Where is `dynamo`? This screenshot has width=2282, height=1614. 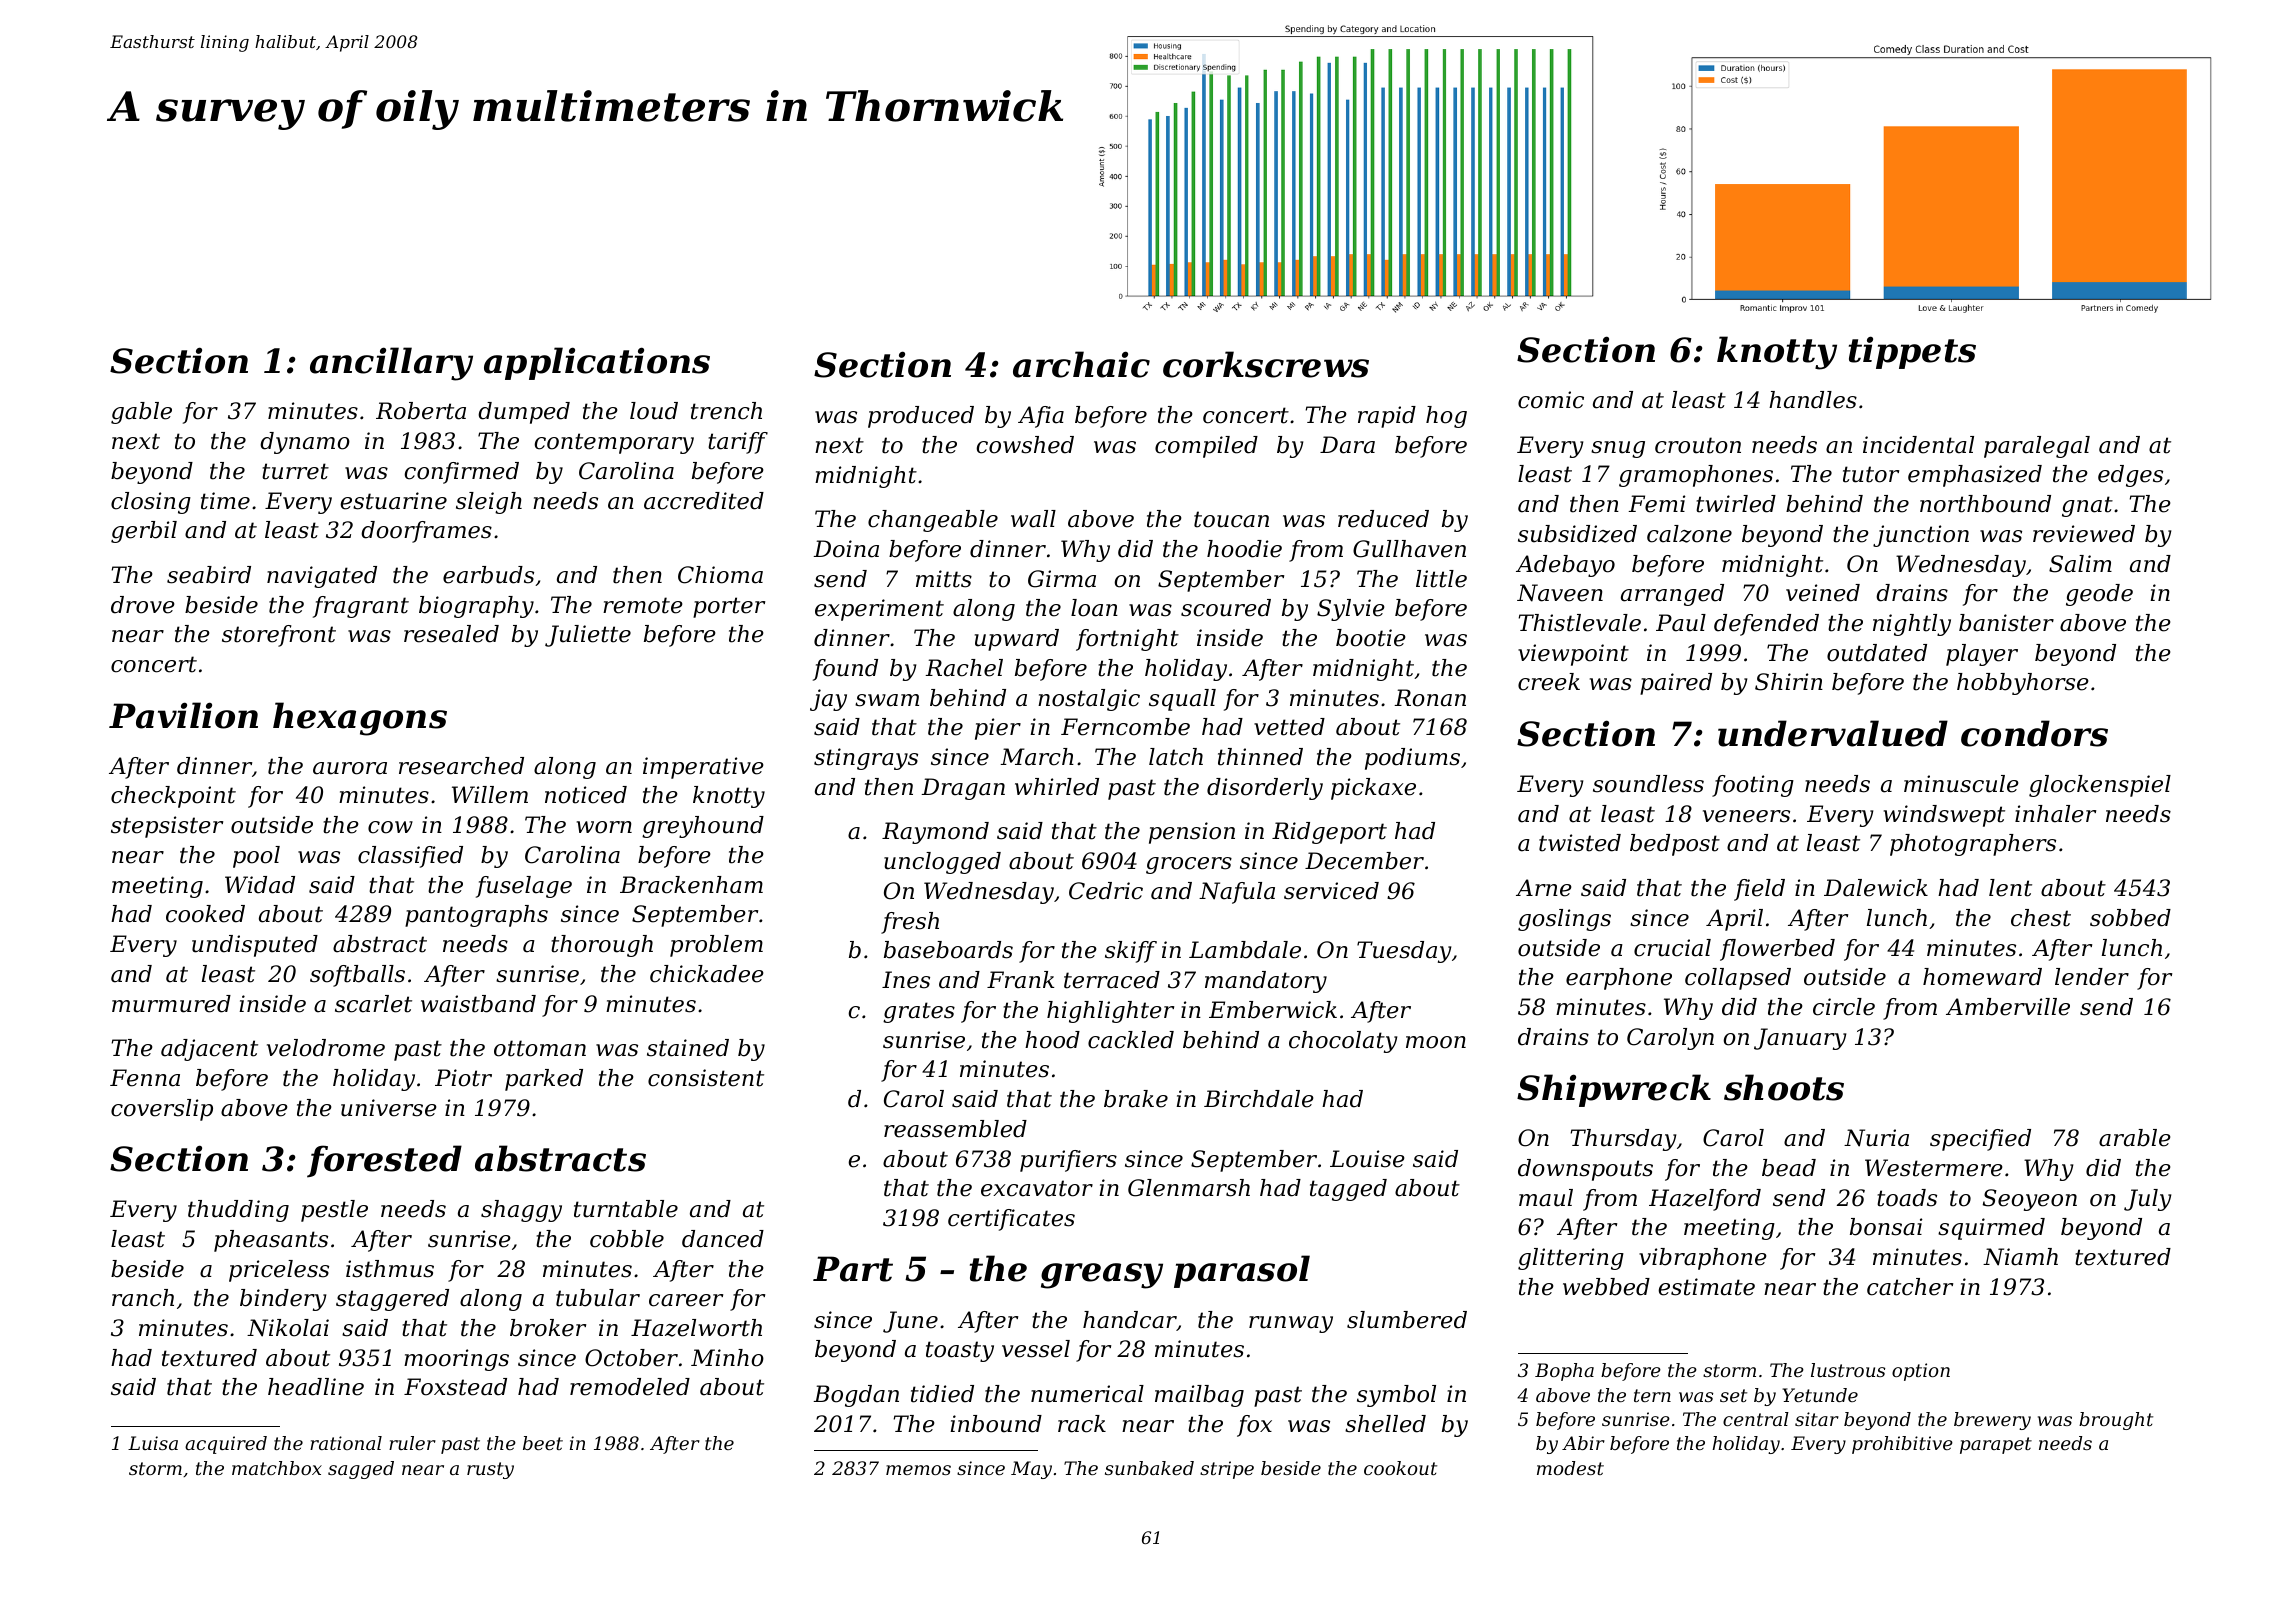 dynamo is located at coordinates (305, 443).
